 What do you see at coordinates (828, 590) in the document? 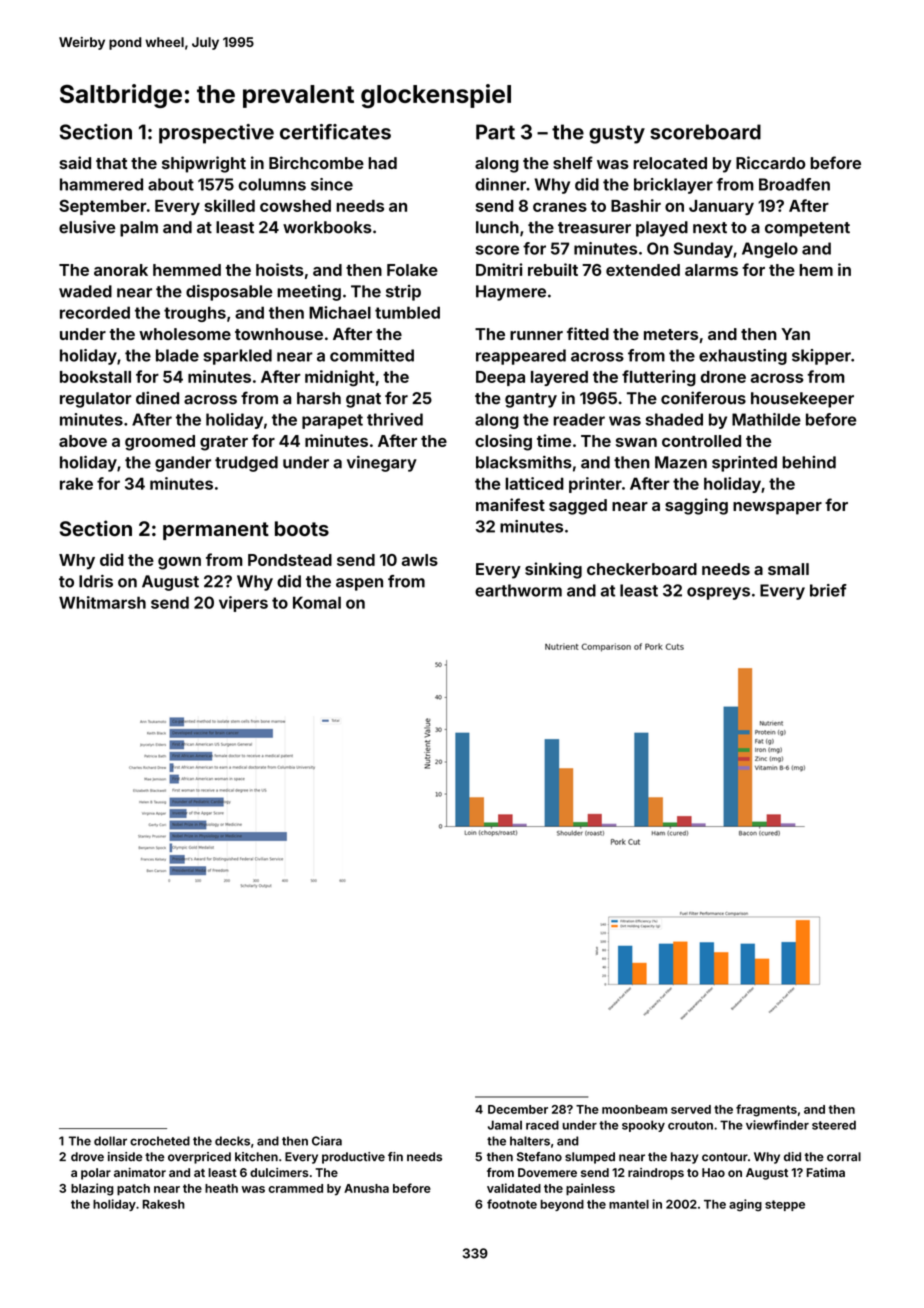
I see `brief` at bounding box center [828, 590].
